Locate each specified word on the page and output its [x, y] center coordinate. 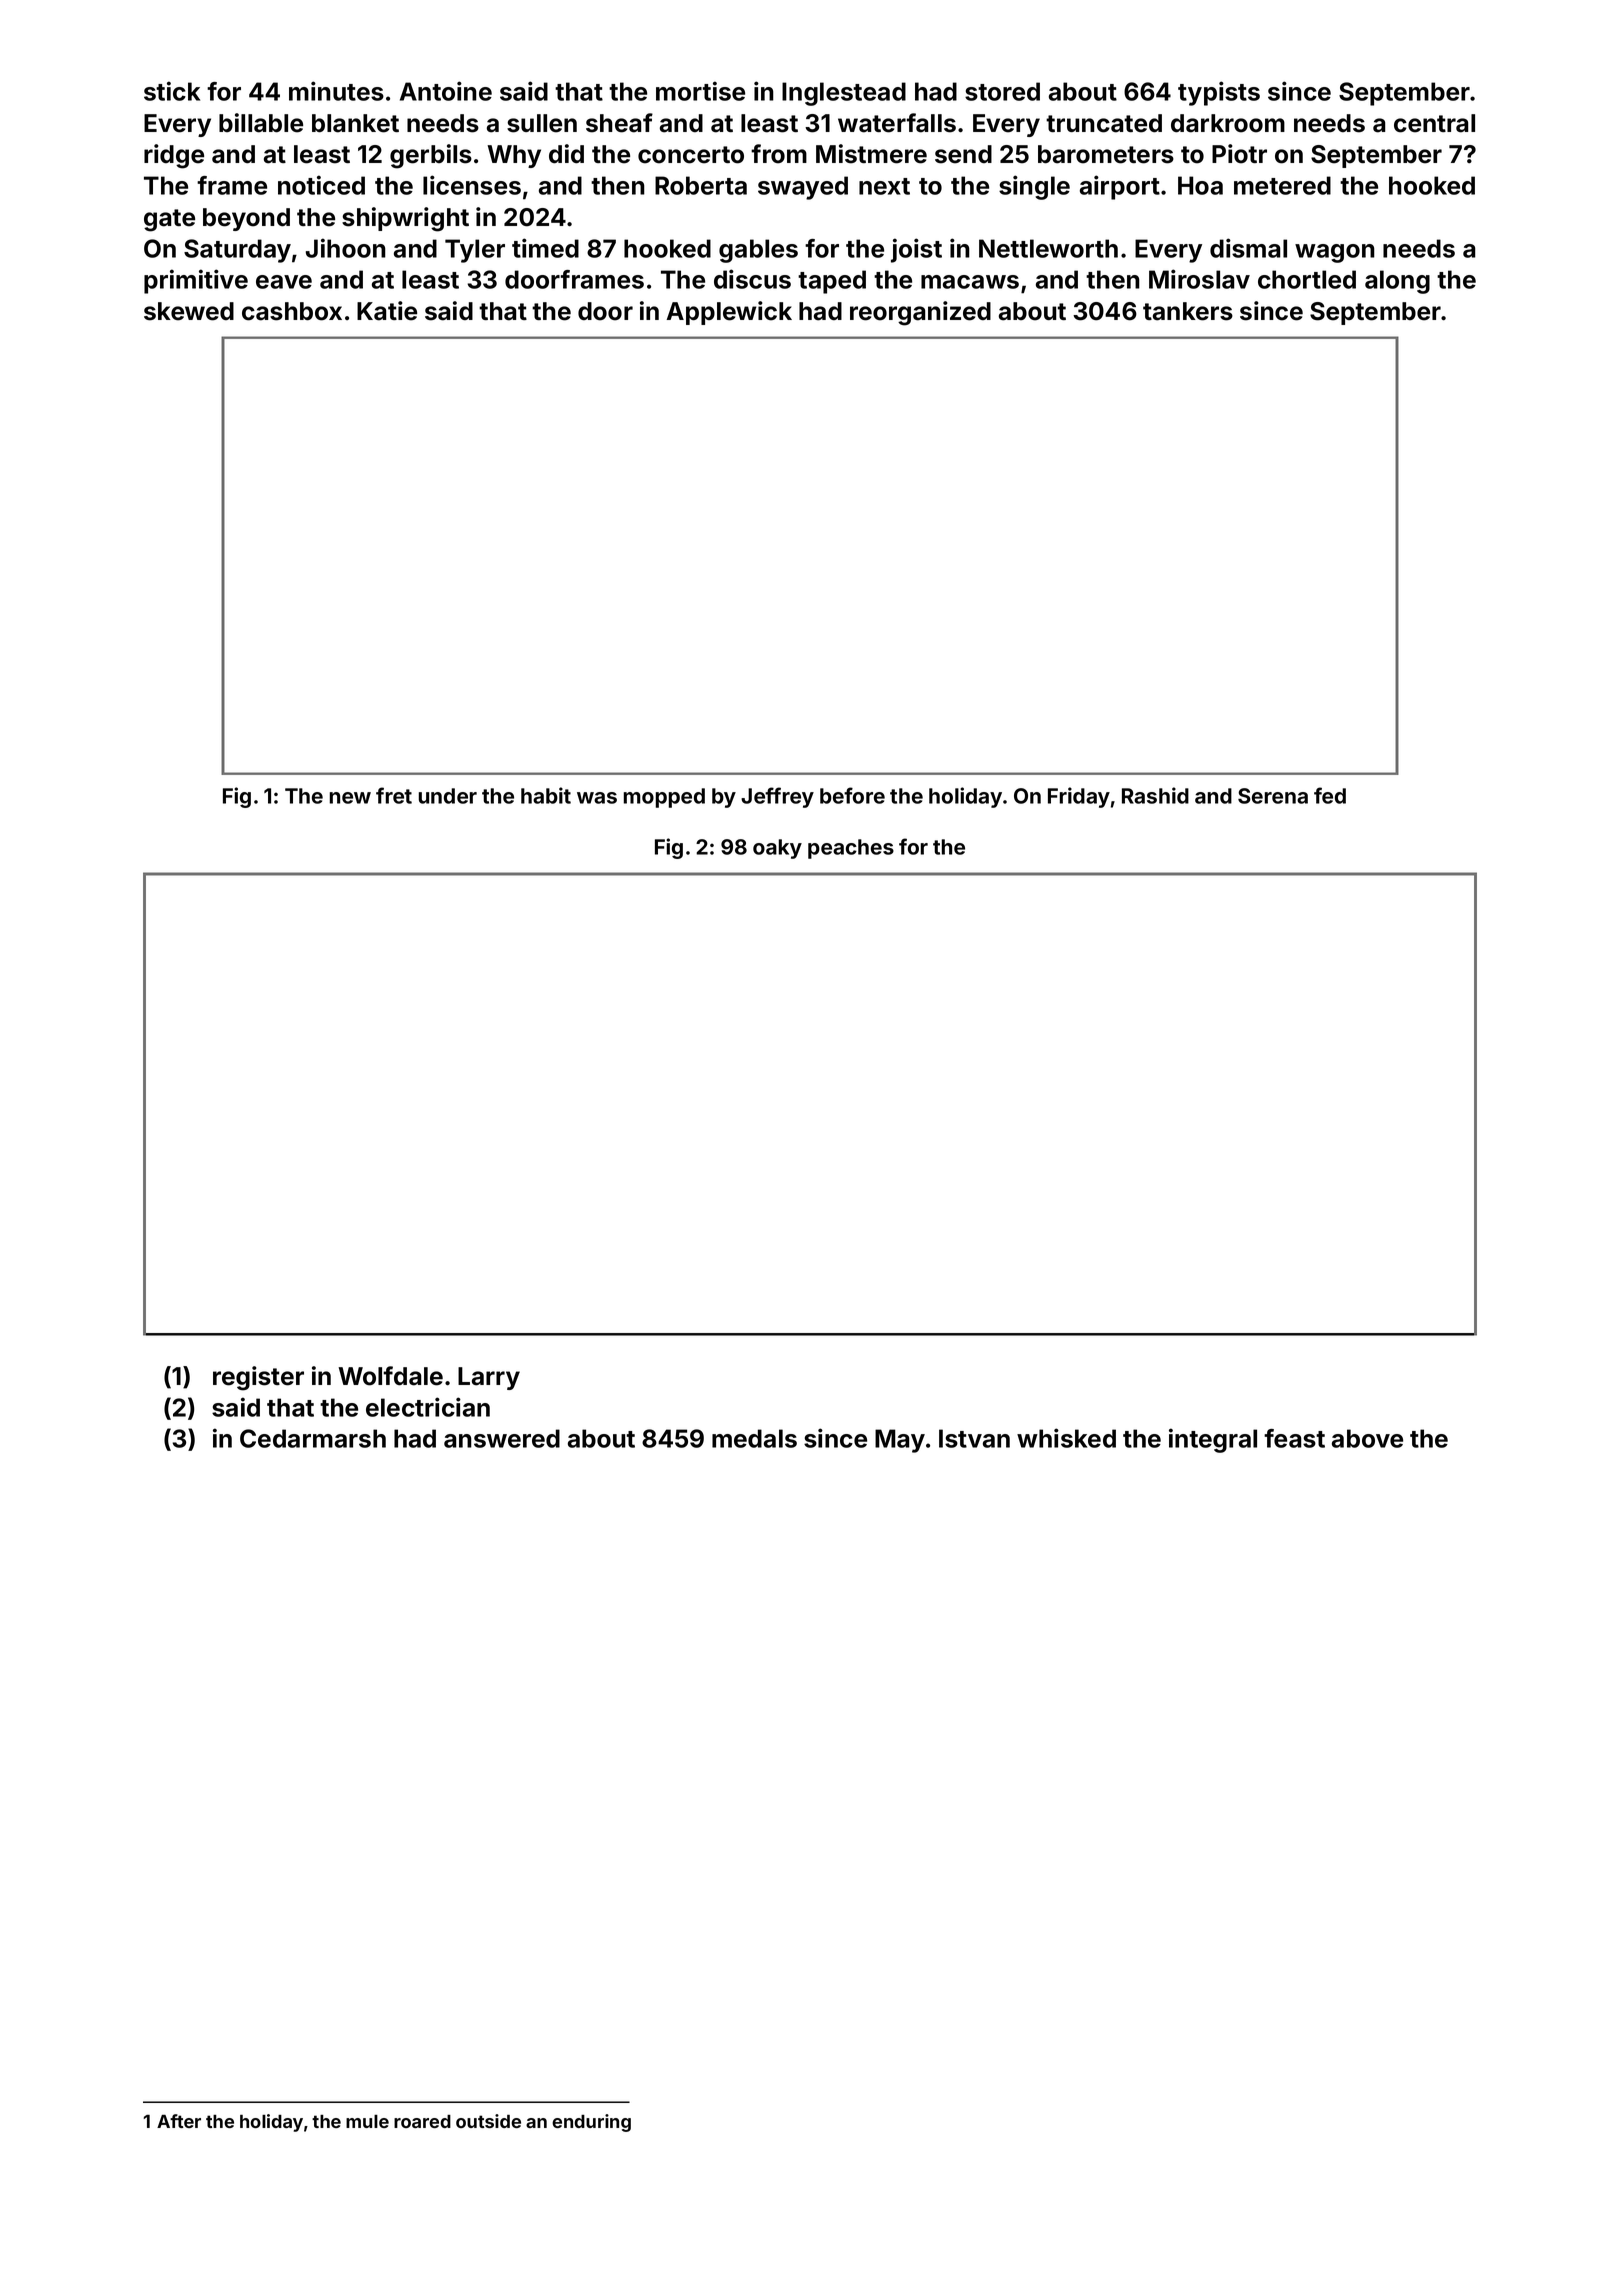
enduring [591, 2123]
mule [367, 2121]
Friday [1079, 797]
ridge [174, 156]
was [597, 798]
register [258, 1378]
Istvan [974, 1438]
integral [1213, 1440]
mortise [700, 91]
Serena [1273, 796]
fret [394, 795]
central [1434, 123]
